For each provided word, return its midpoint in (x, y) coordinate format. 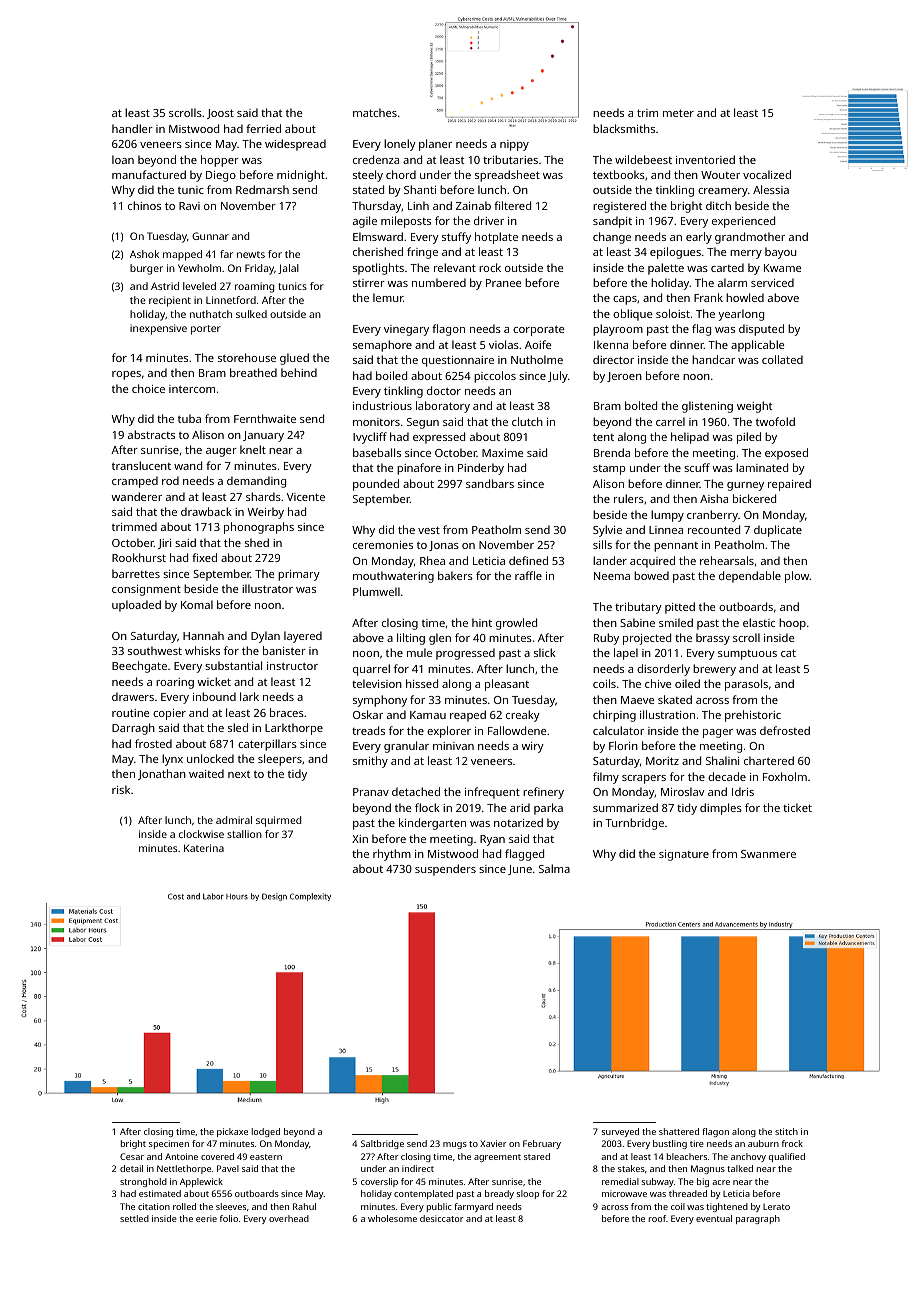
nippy (514, 145)
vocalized (767, 174)
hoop (792, 624)
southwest (155, 650)
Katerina (204, 848)
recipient (170, 301)
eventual (714, 1218)
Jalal (288, 269)
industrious (382, 405)
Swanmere (768, 854)
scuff (697, 467)
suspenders (445, 870)
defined (528, 560)
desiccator (441, 1218)
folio (229, 1218)
